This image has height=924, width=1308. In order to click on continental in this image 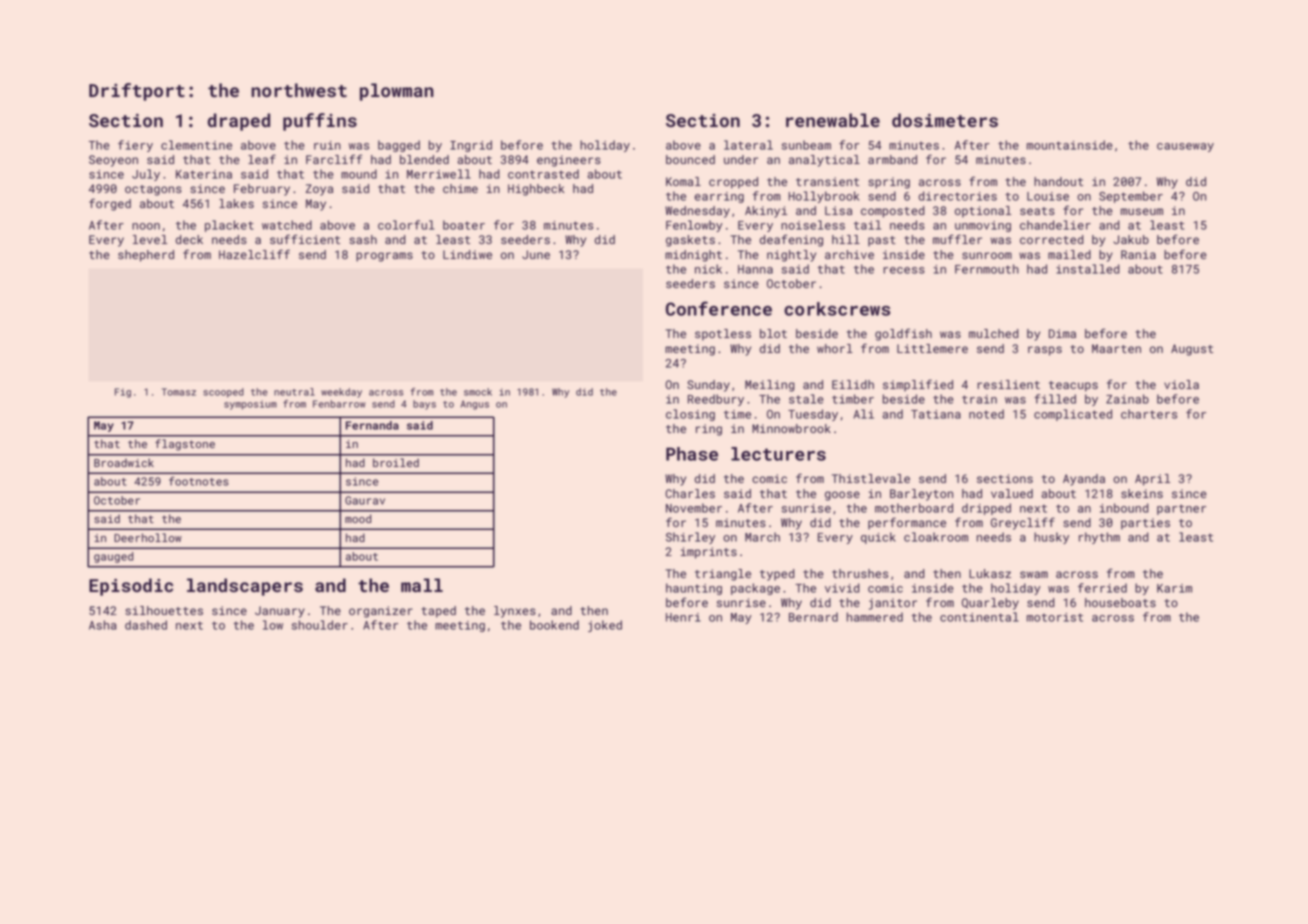, I will do `click(979, 617)`.
